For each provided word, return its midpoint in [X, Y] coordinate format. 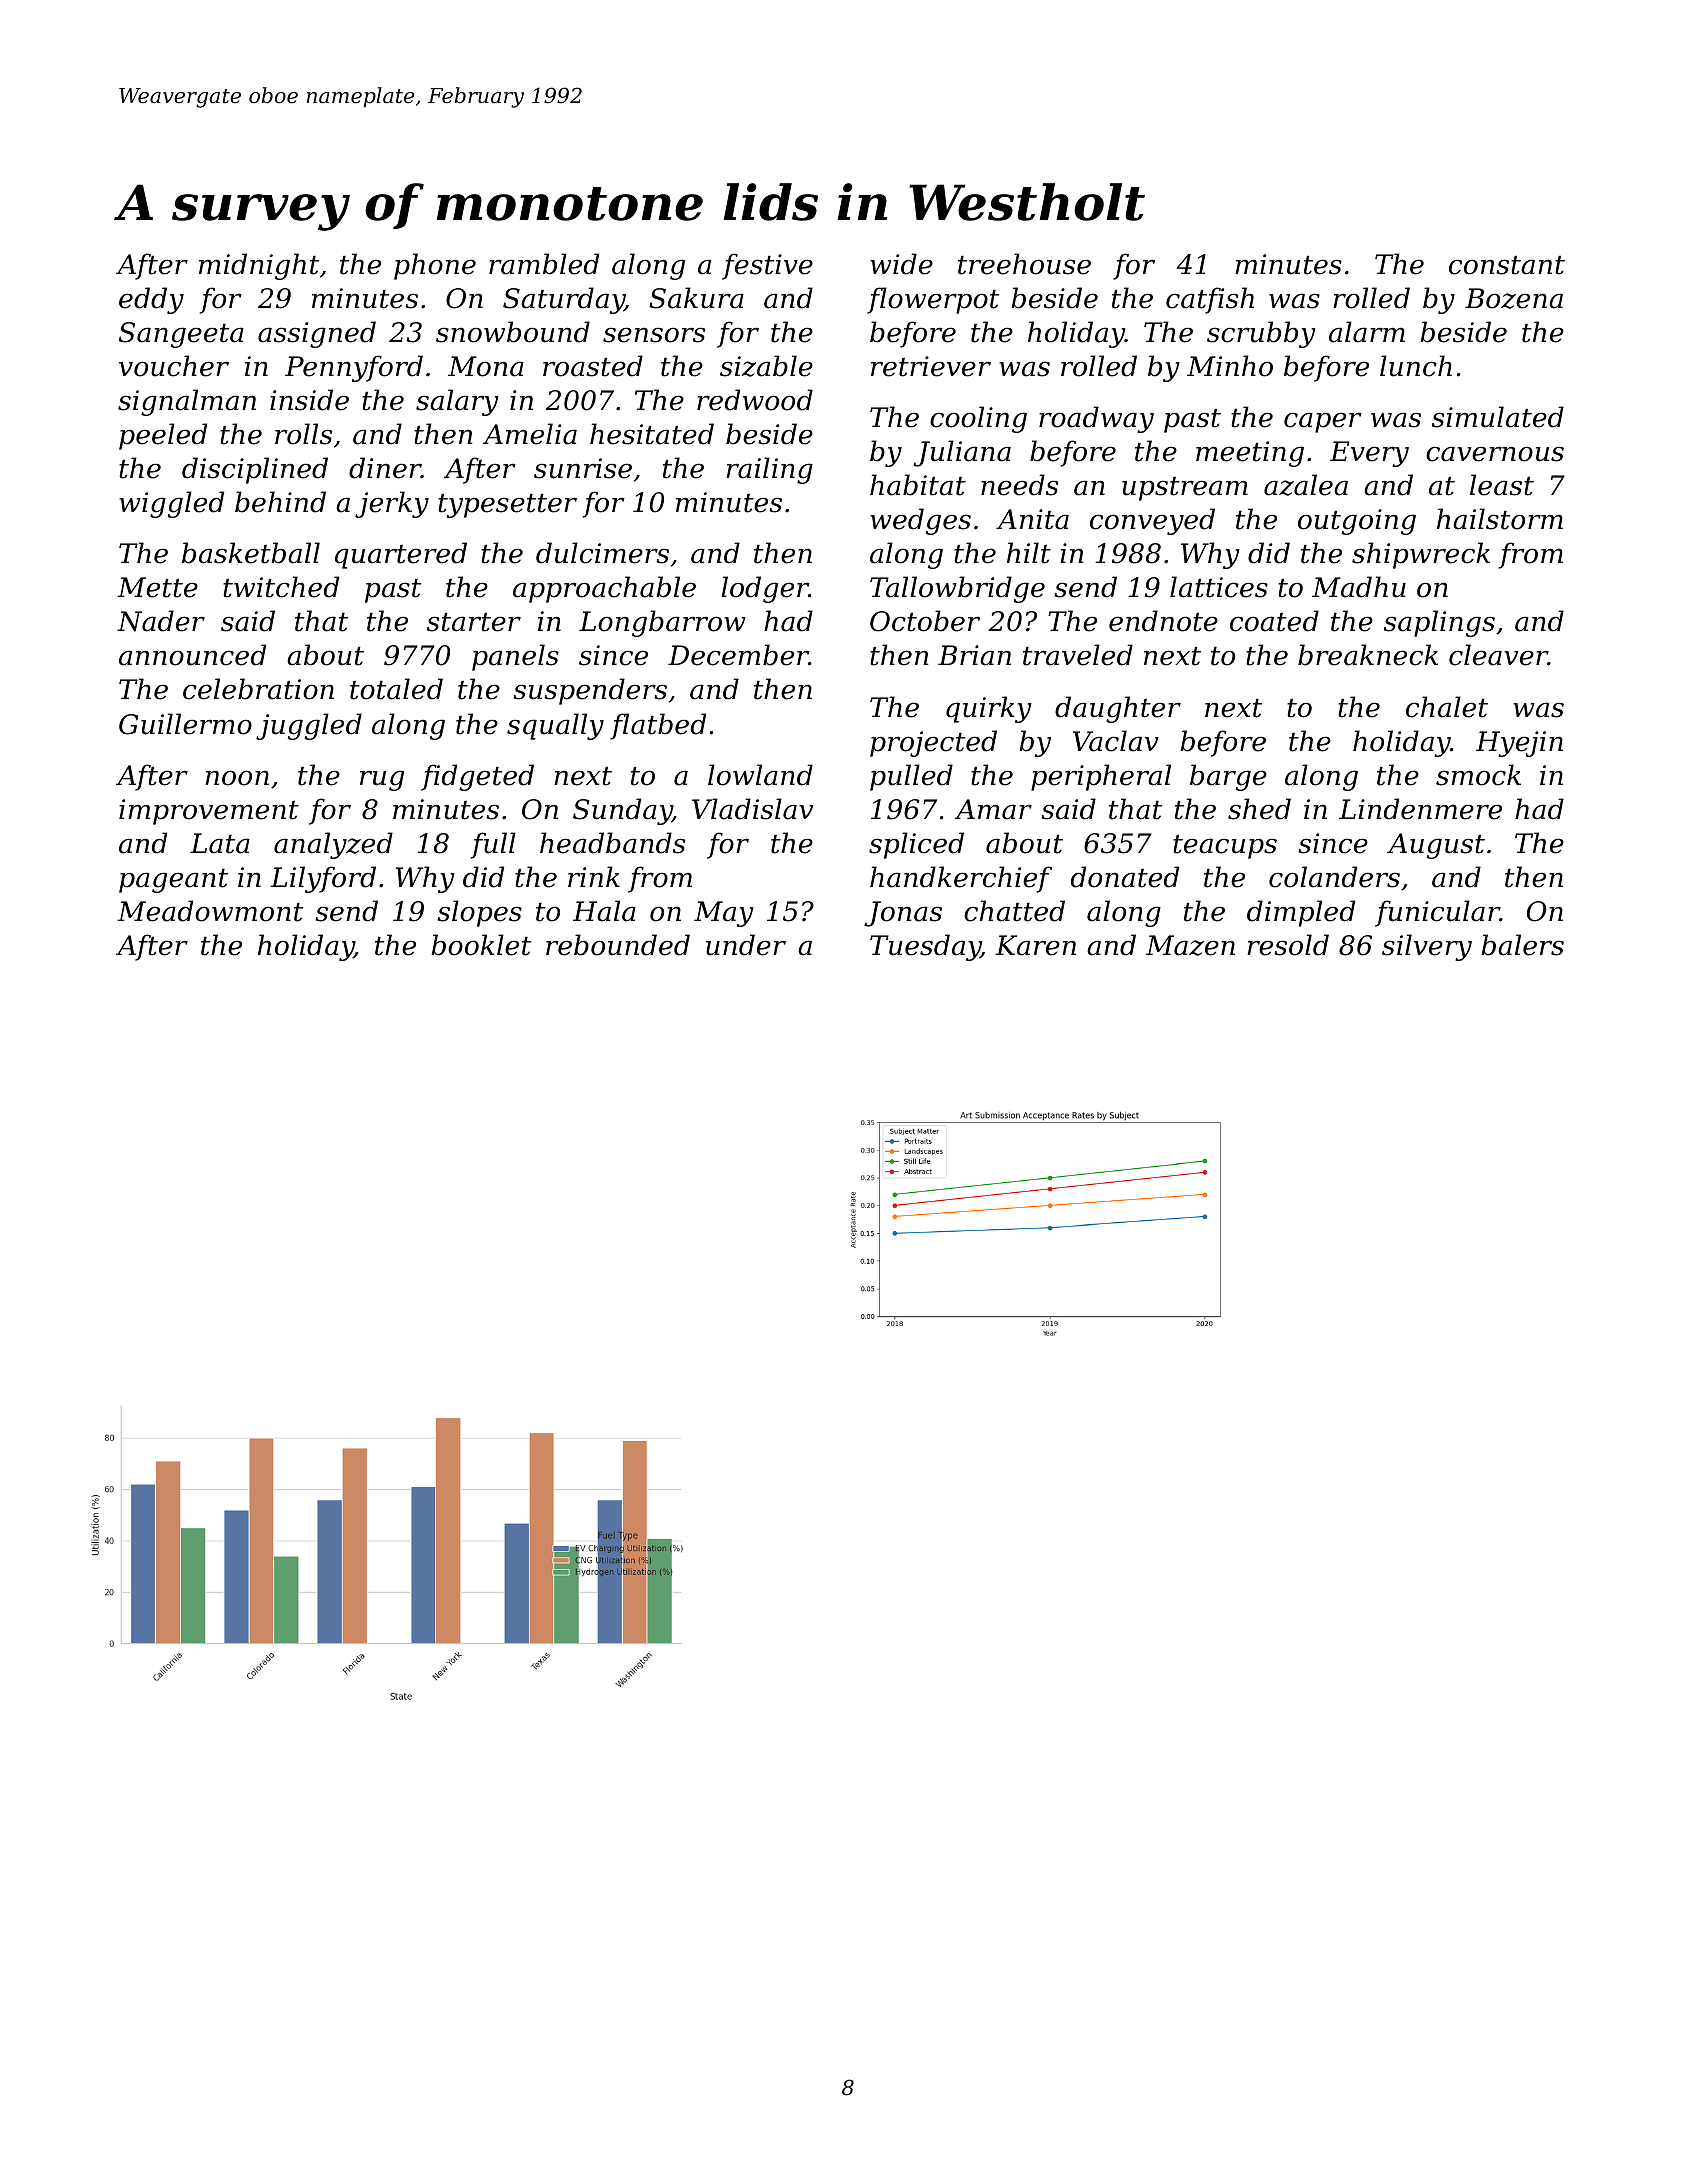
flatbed [658, 726]
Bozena [1514, 298]
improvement [209, 812]
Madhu [1359, 587]
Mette [157, 587]
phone [435, 266]
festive [767, 266]
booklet [481, 945]
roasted [593, 366]
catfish [1210, 300]
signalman [187, 402]
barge [1228, 777]
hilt [1029, 553]
